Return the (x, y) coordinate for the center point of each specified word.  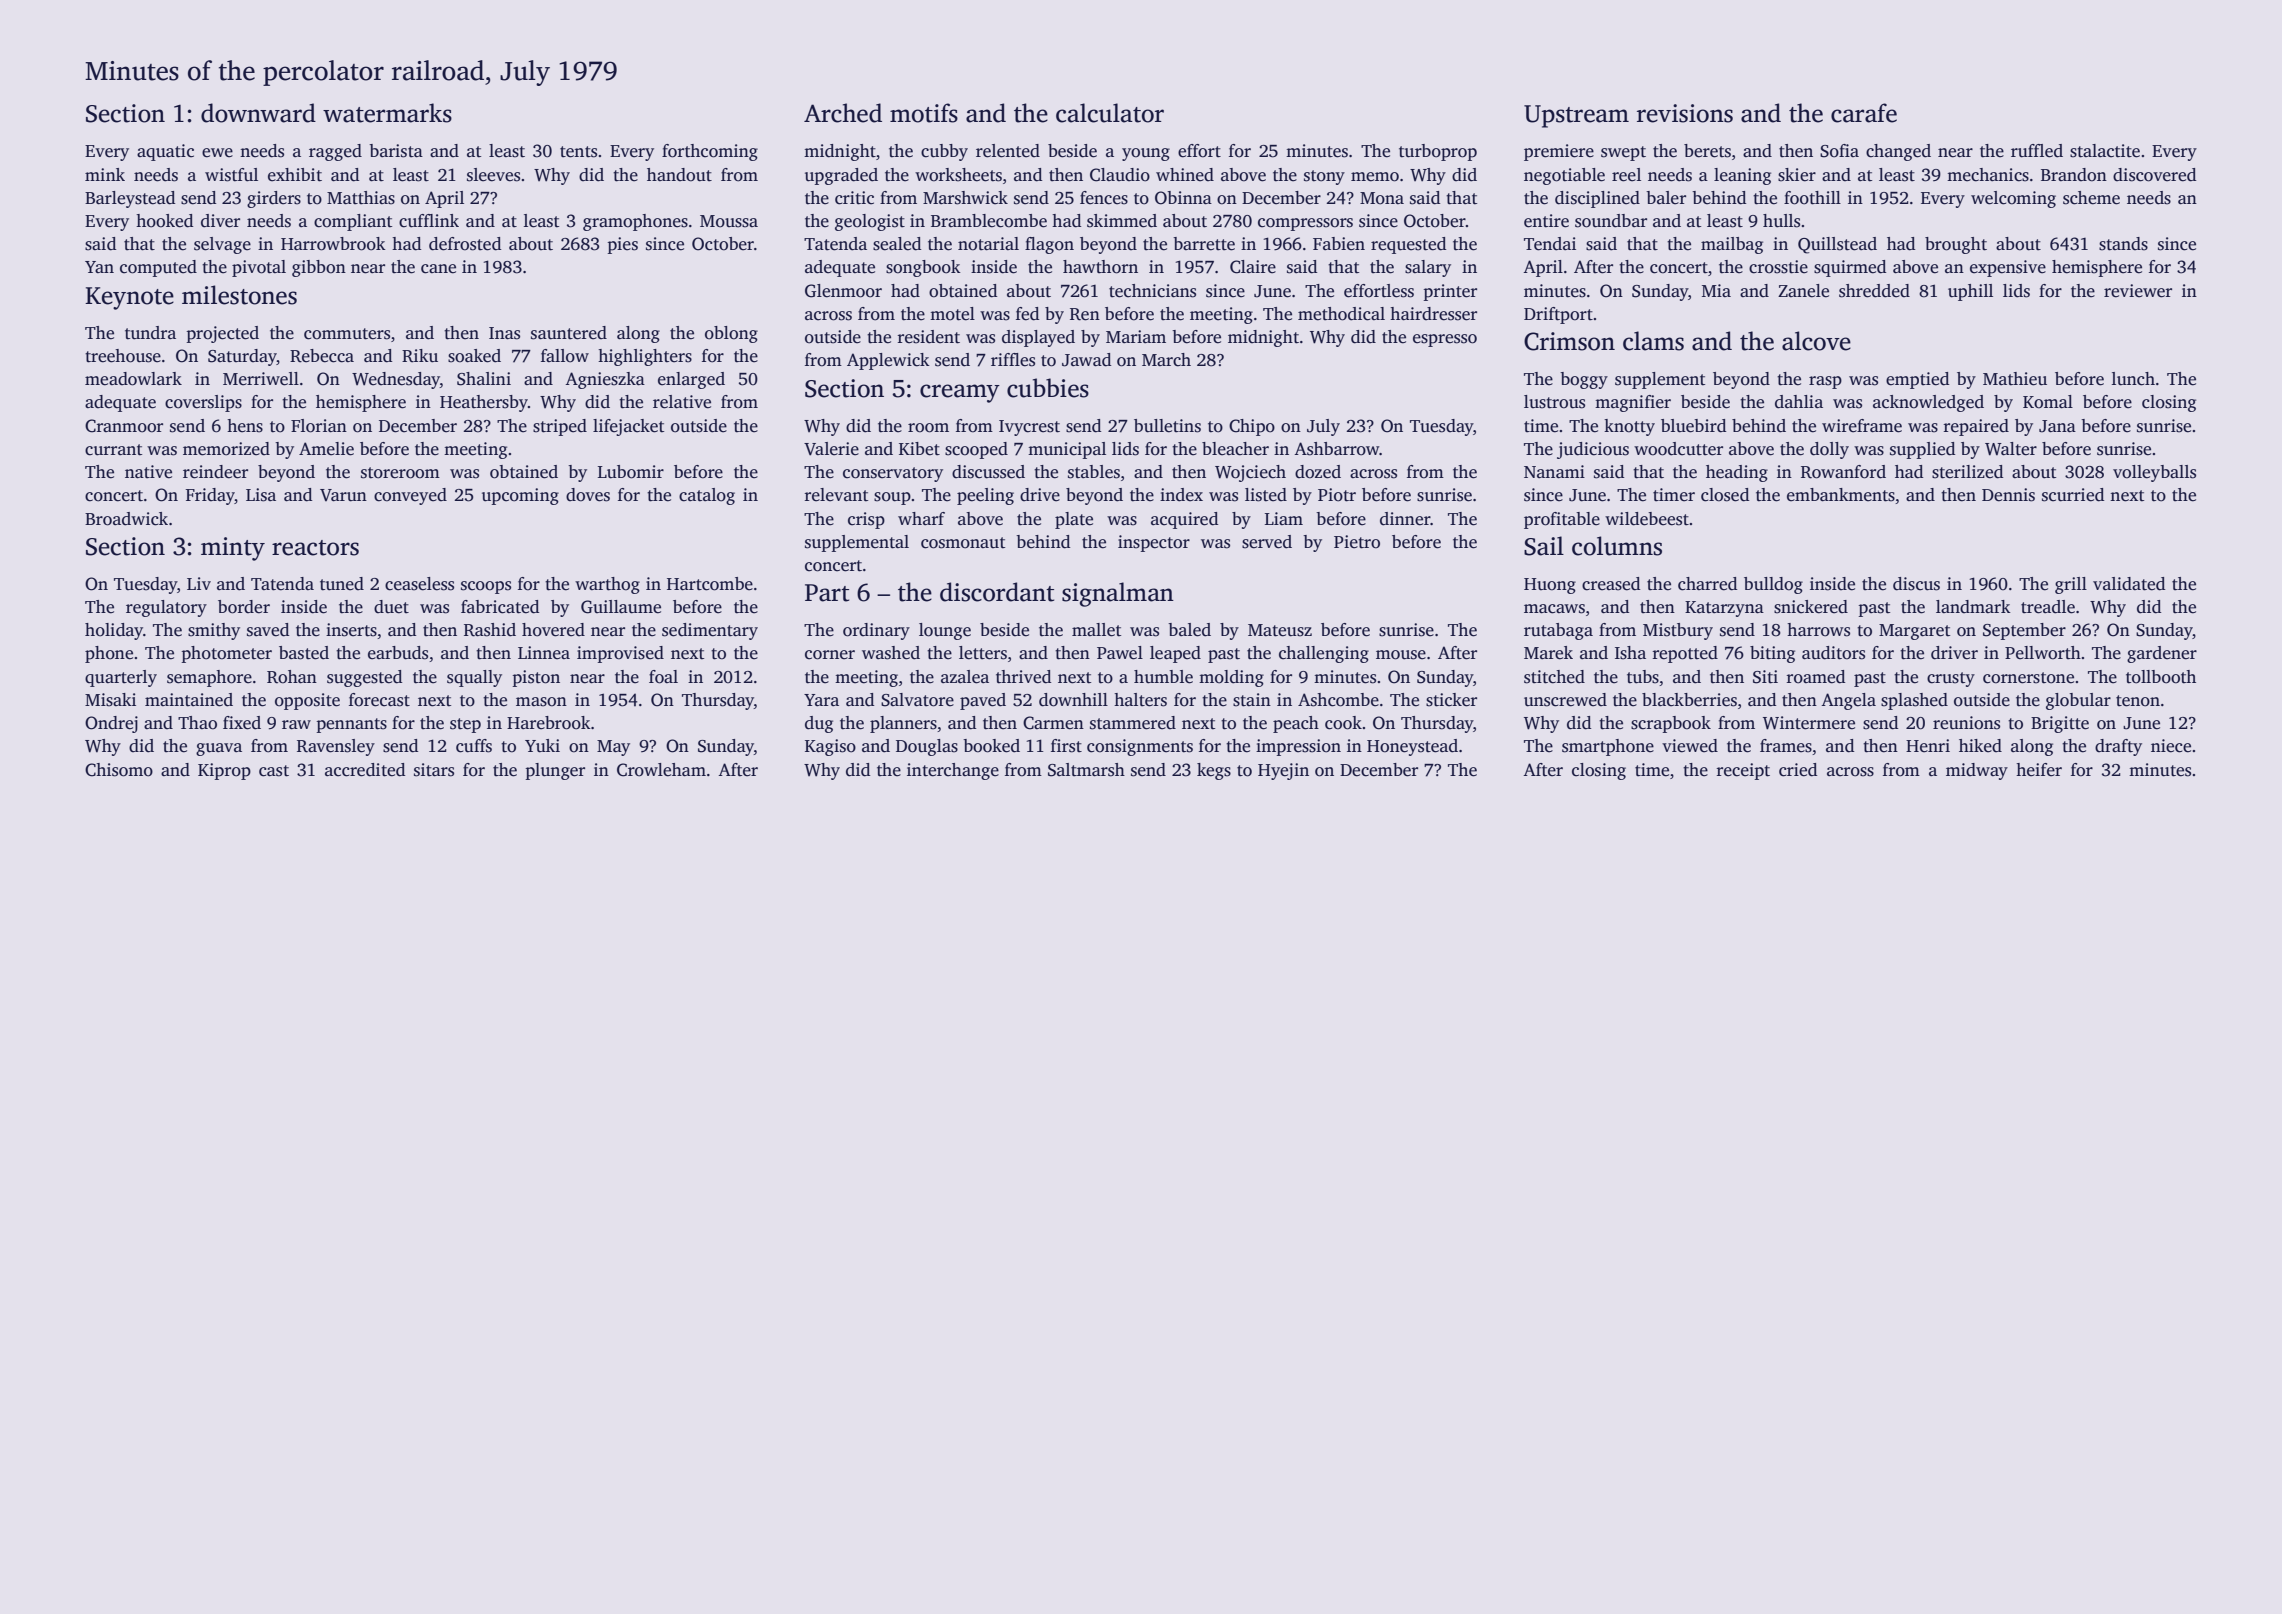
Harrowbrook (333, 244)
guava (219, 749)
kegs (1214, 771)
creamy (960, 393)
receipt (1743, 771)
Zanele (1803, 291)
